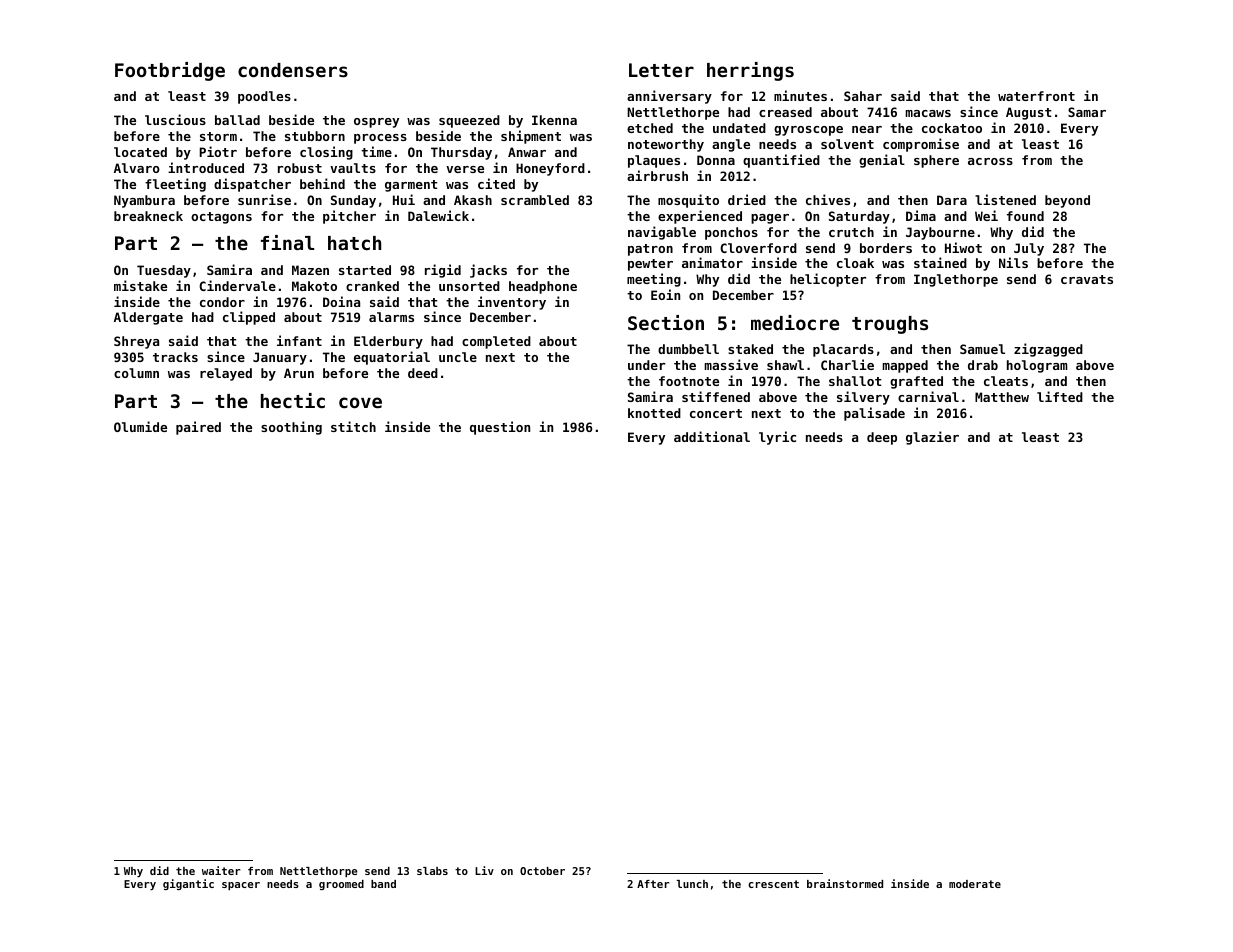  Describe the element at coordinates (882, 161) in the screenshot. I see `genial` at that location.
